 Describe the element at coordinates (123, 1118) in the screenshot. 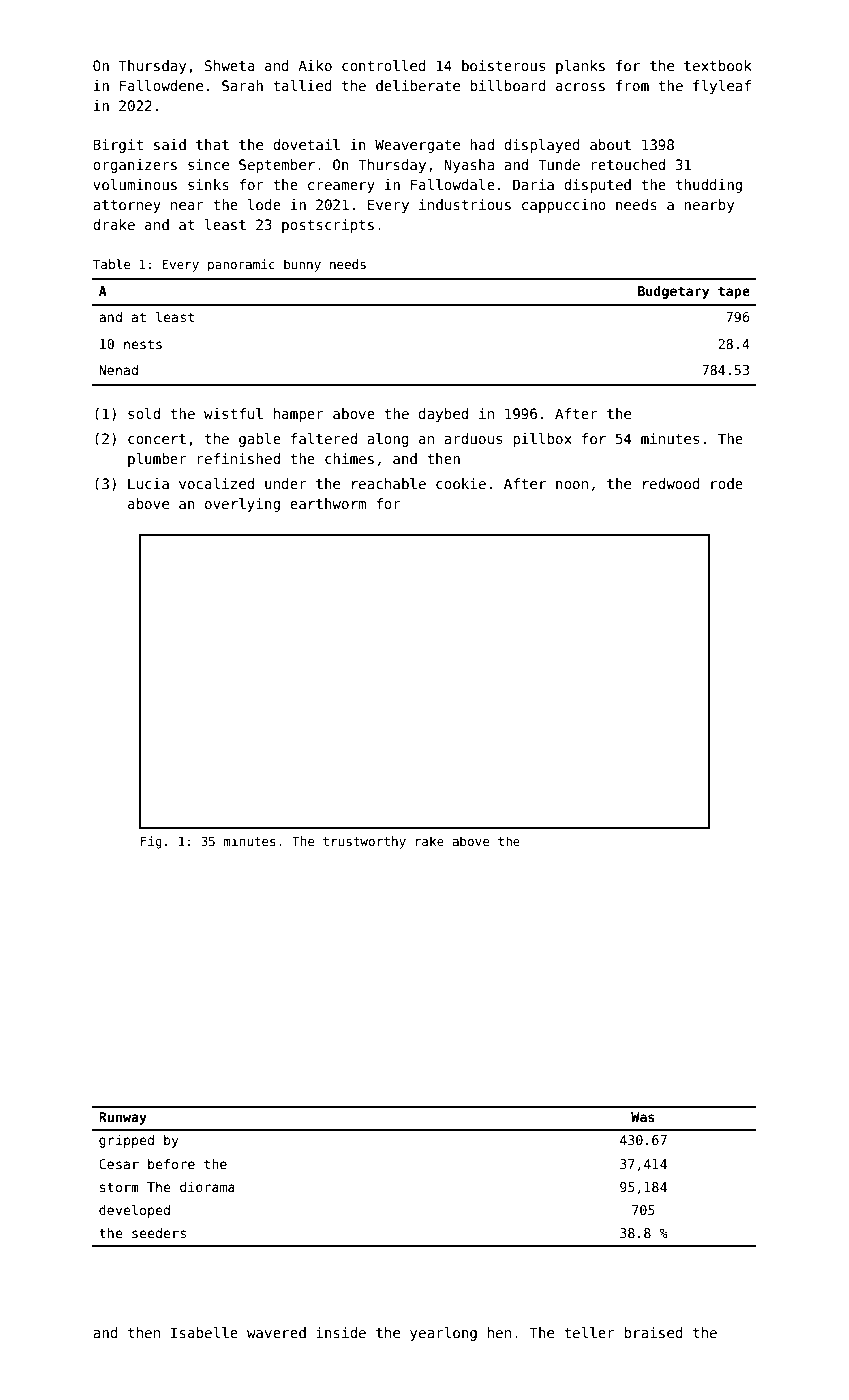

I see `Runway` at that location.
